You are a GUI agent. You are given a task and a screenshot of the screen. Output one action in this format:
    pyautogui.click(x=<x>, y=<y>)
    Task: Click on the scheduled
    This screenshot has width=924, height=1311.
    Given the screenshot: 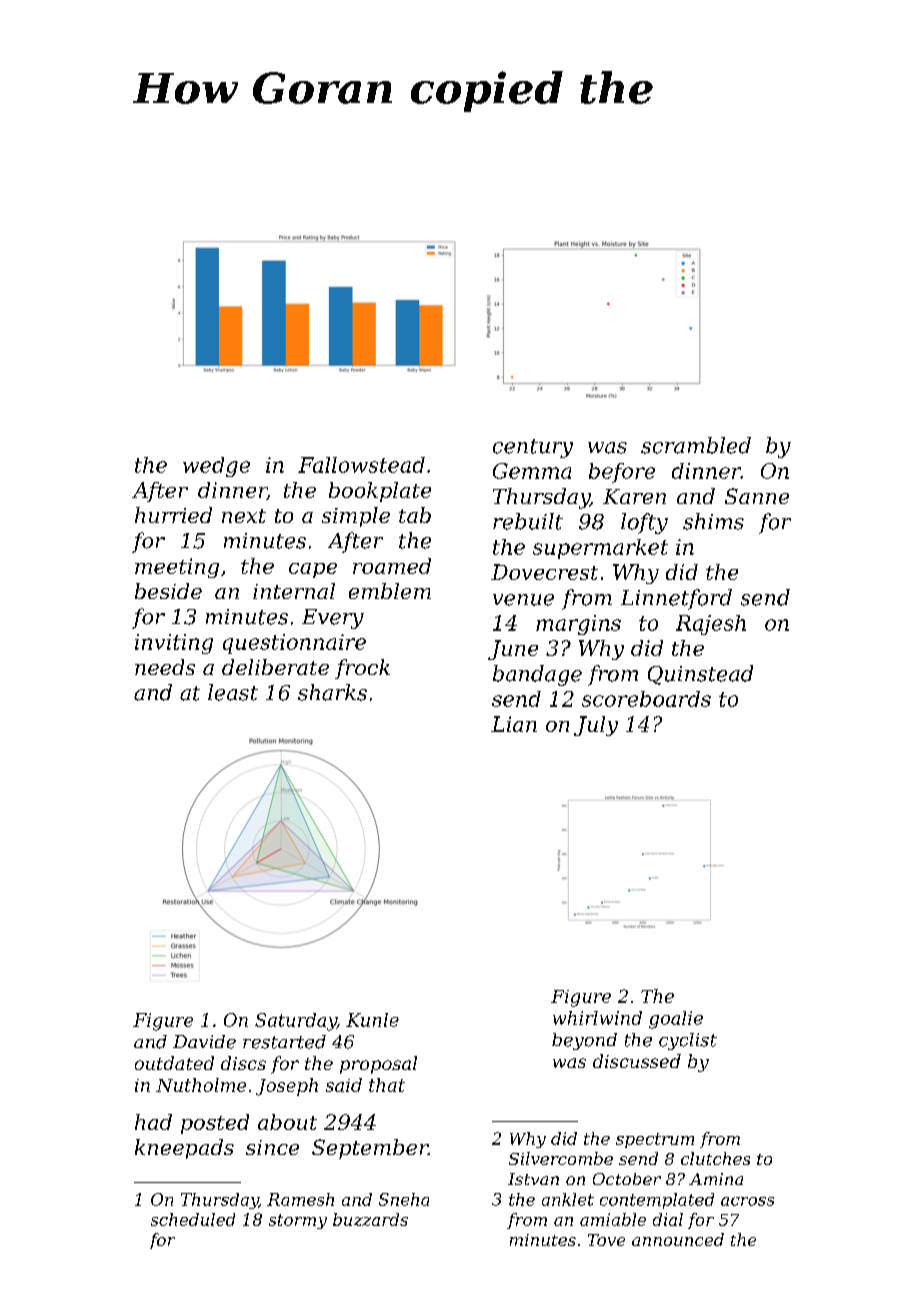 What is the action you would take?
    pyautogui.click(x=193, y=1219)
